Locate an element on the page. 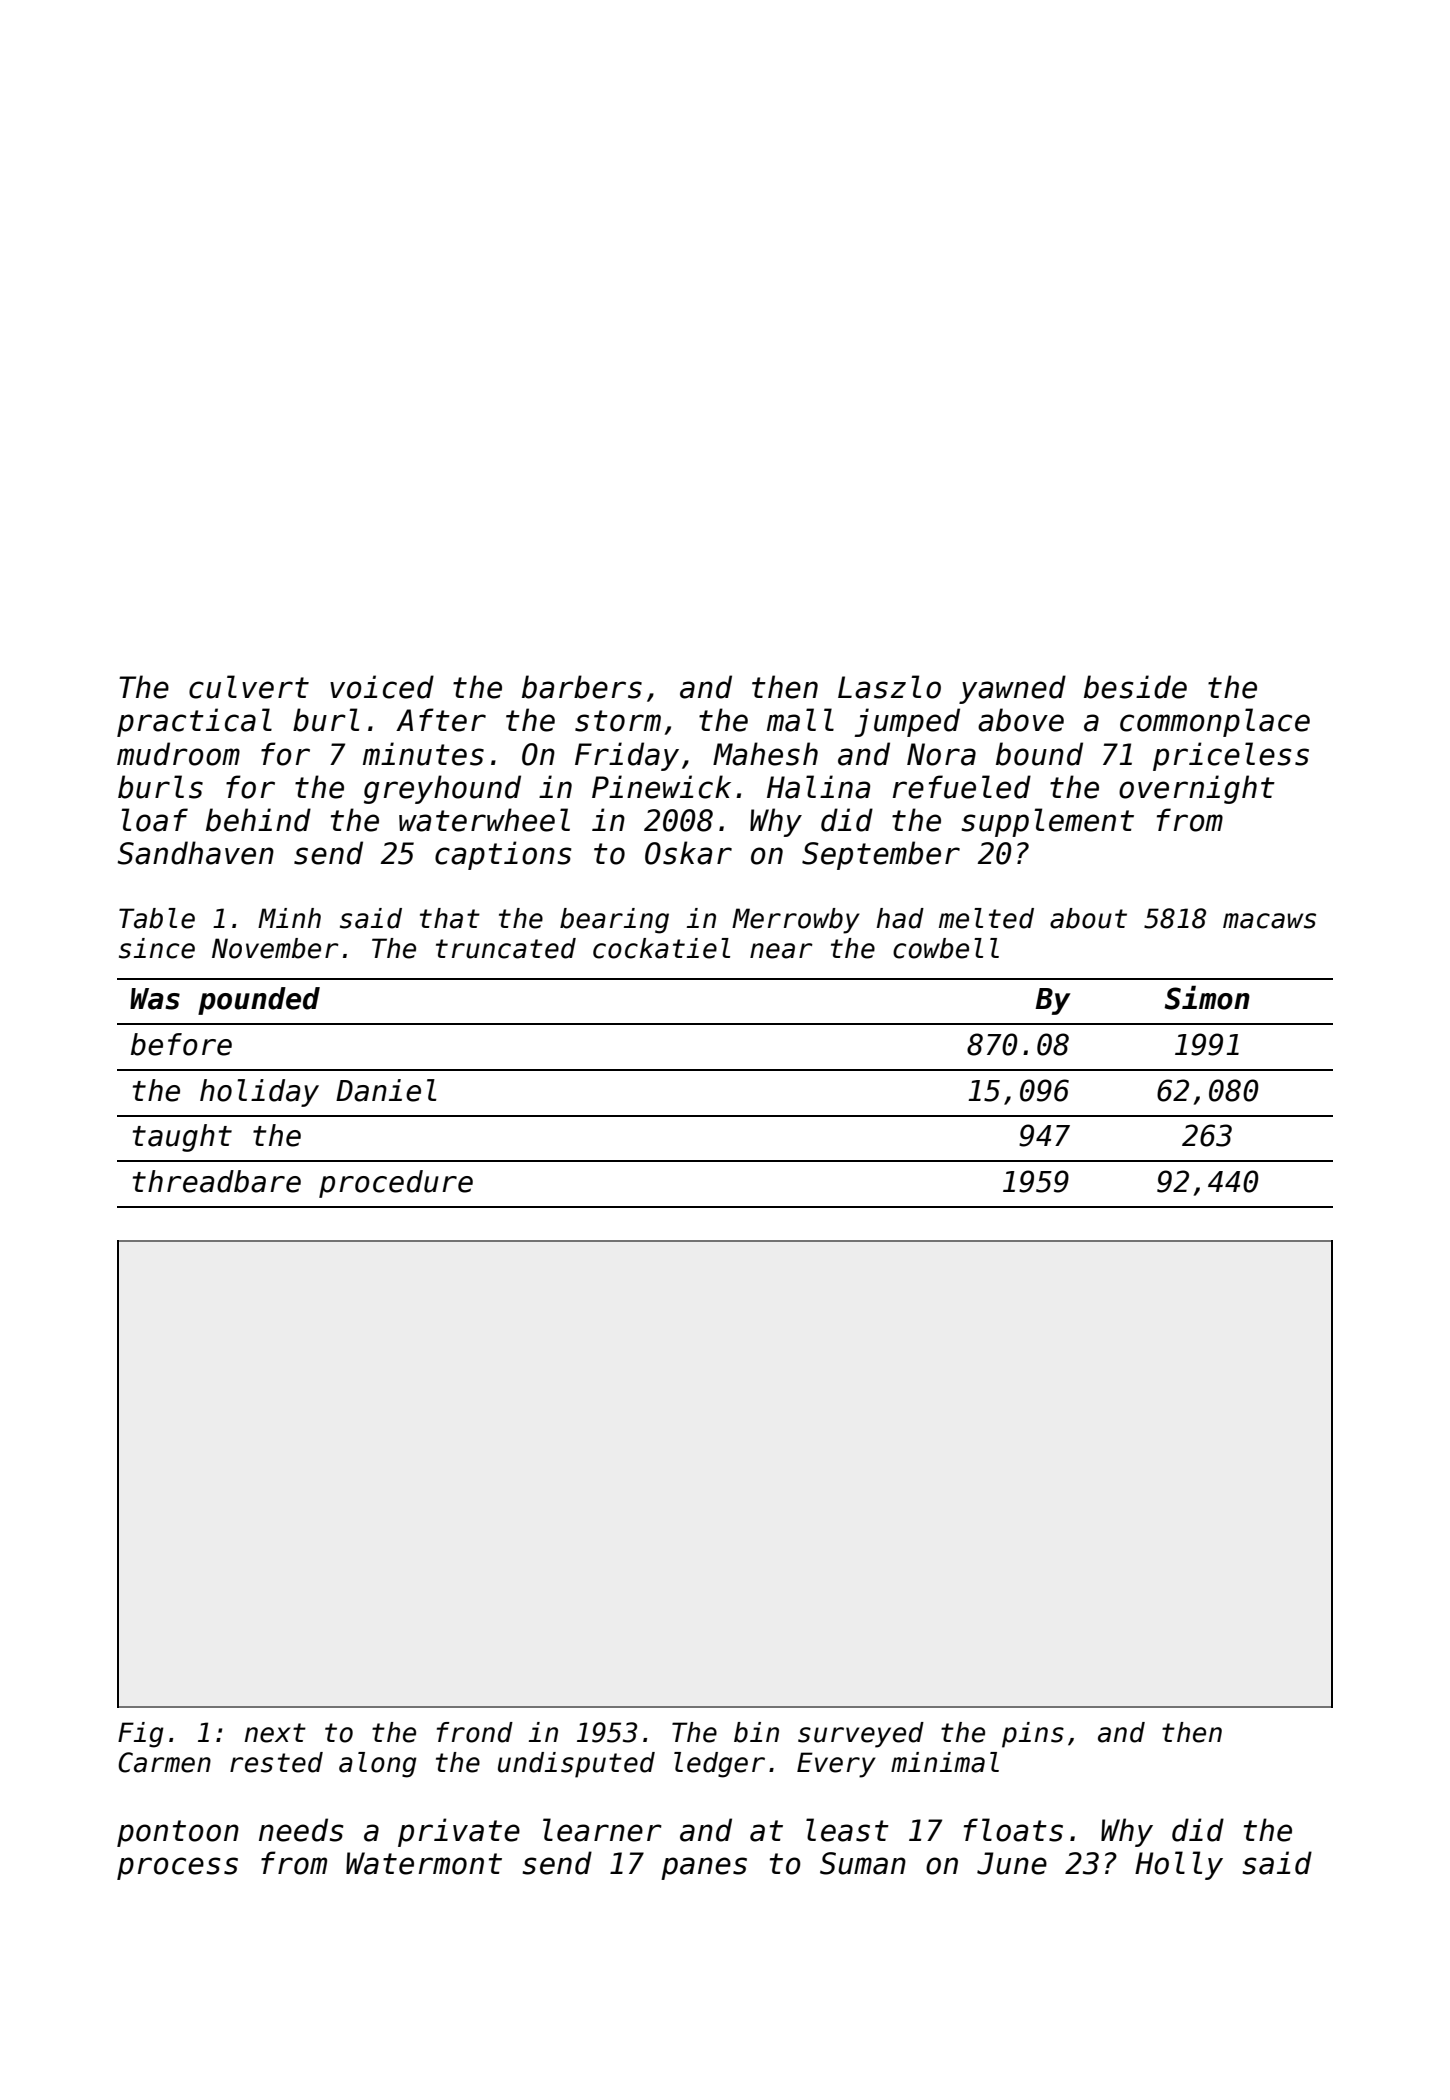 This document has height=2100, width=1450. about is located at coordinates (1088, 918).
